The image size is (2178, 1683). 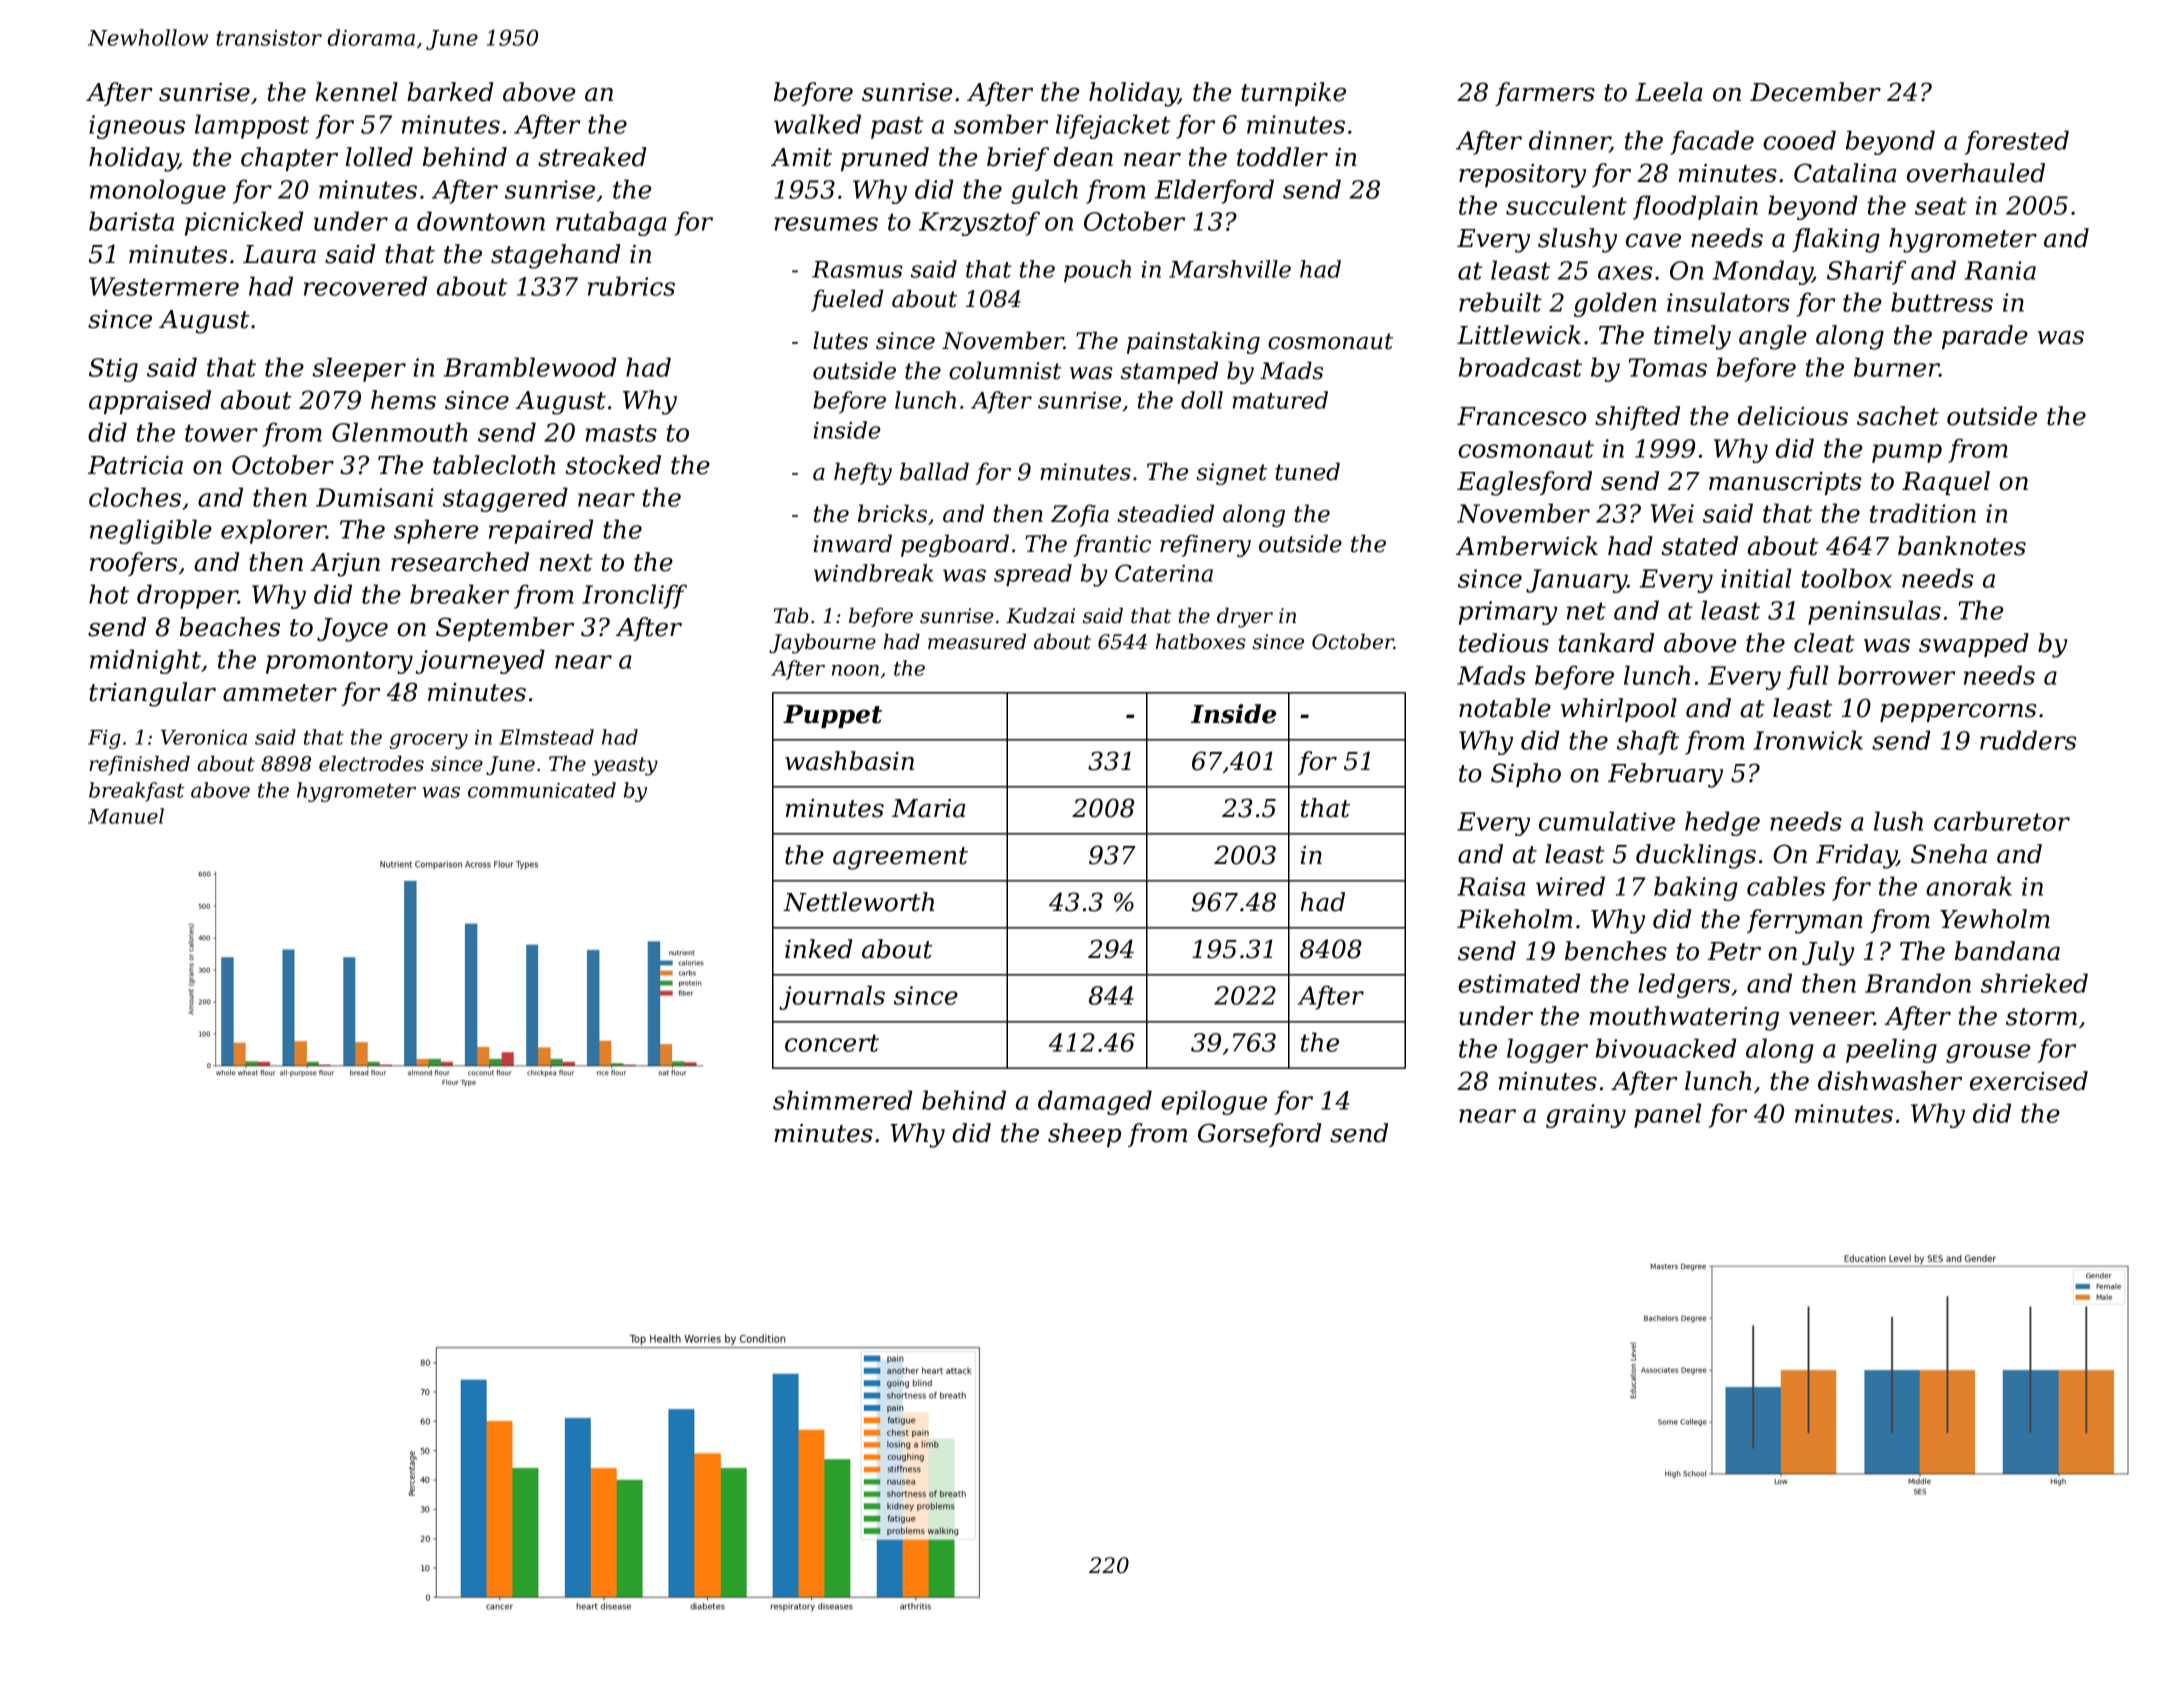 What do you see at coordinates (1504, 643) in the screenshot?
I see `tedious` at bounding box center [1504, 643].
